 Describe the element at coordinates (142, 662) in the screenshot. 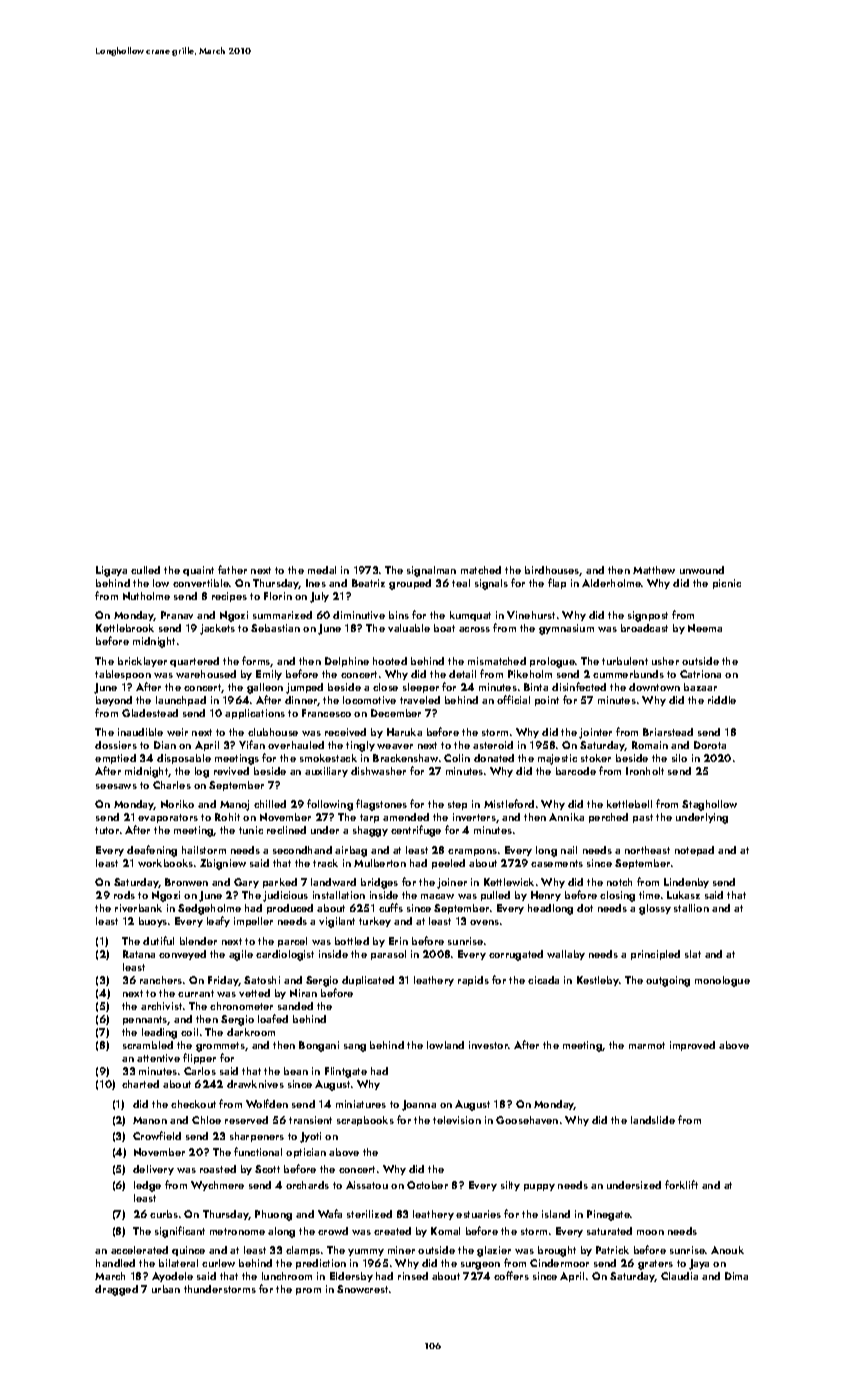

I see `bricklayer` at that location.
